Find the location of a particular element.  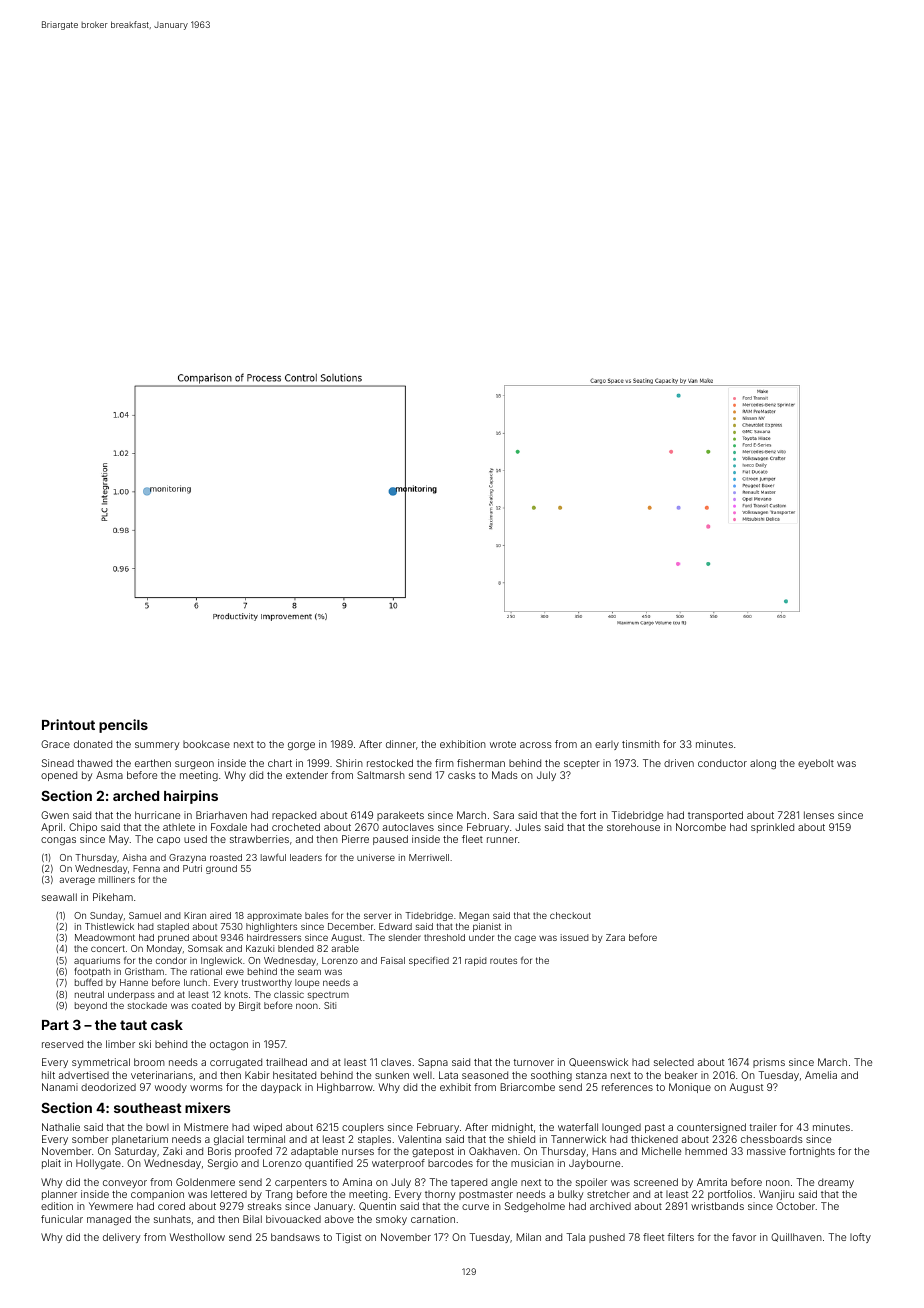

Zara is located at coordinates (615, 937).
